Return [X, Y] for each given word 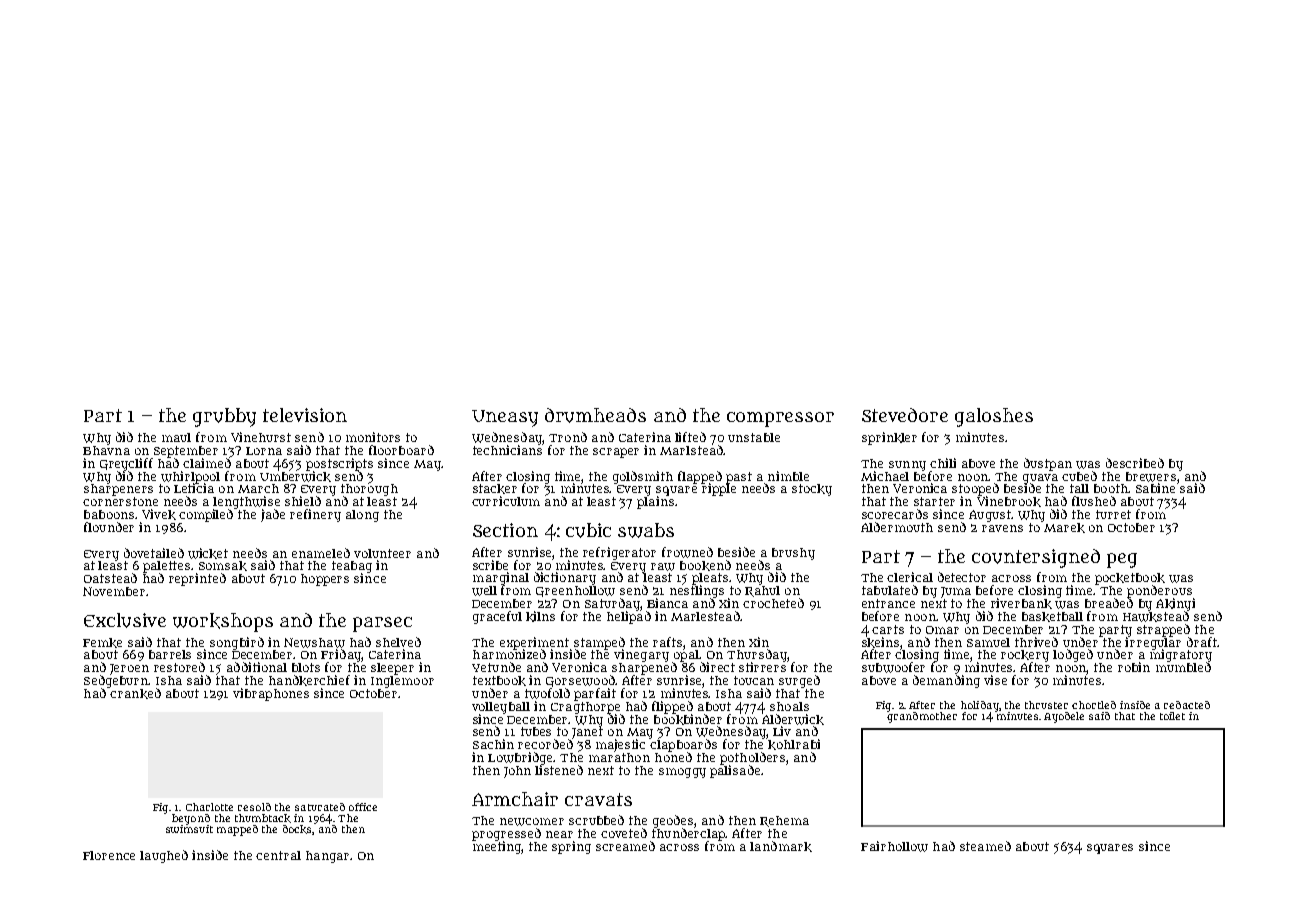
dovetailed [154, 553]
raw [663, 567]
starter [934, 501]
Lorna [264, 451]
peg [1122, 560]
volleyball [501, 708]
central [278, 855]
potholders [752, 758]
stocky [812, 490]
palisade [735, 771]
